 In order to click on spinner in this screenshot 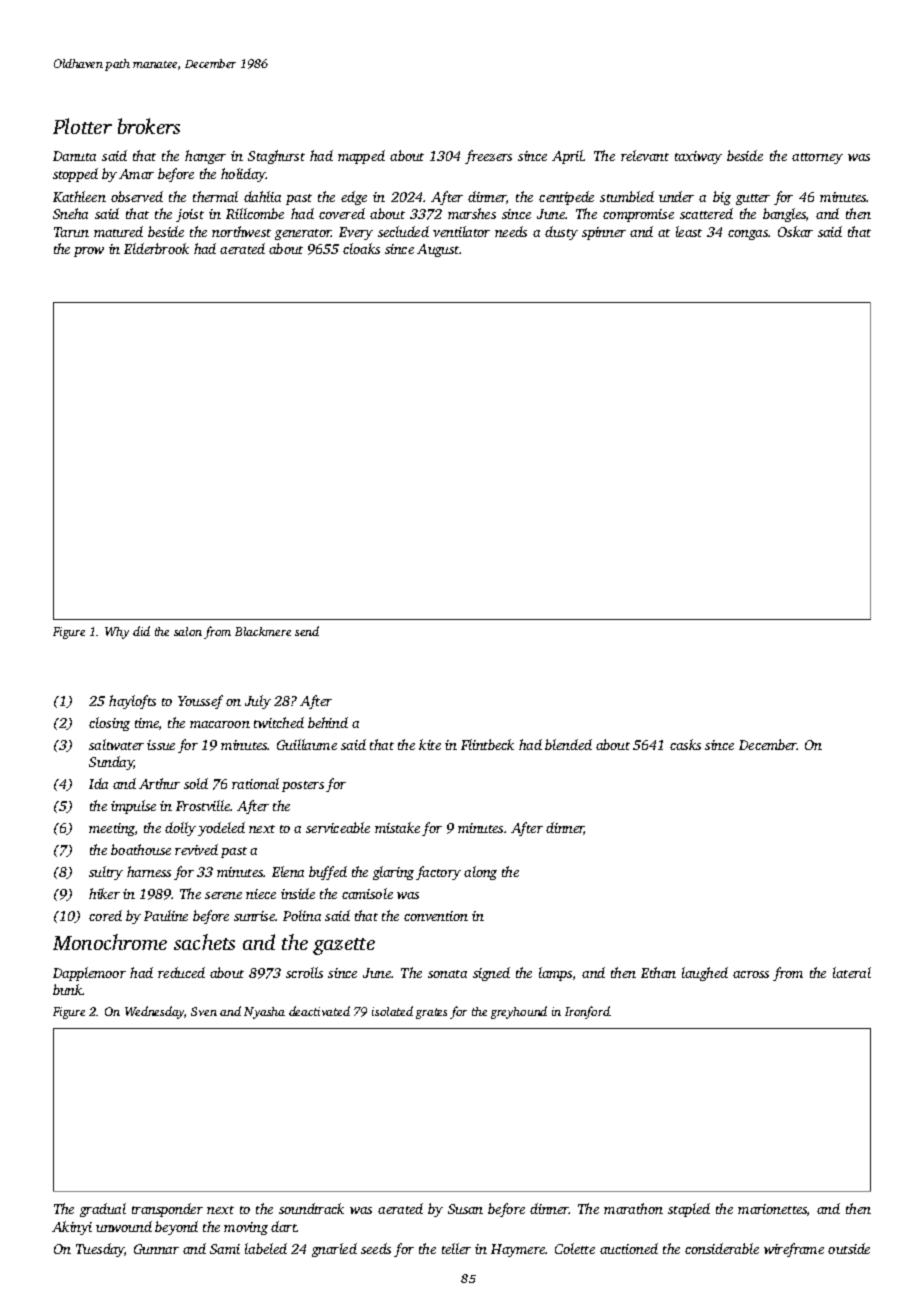, I will do `click(604, 233)`.
